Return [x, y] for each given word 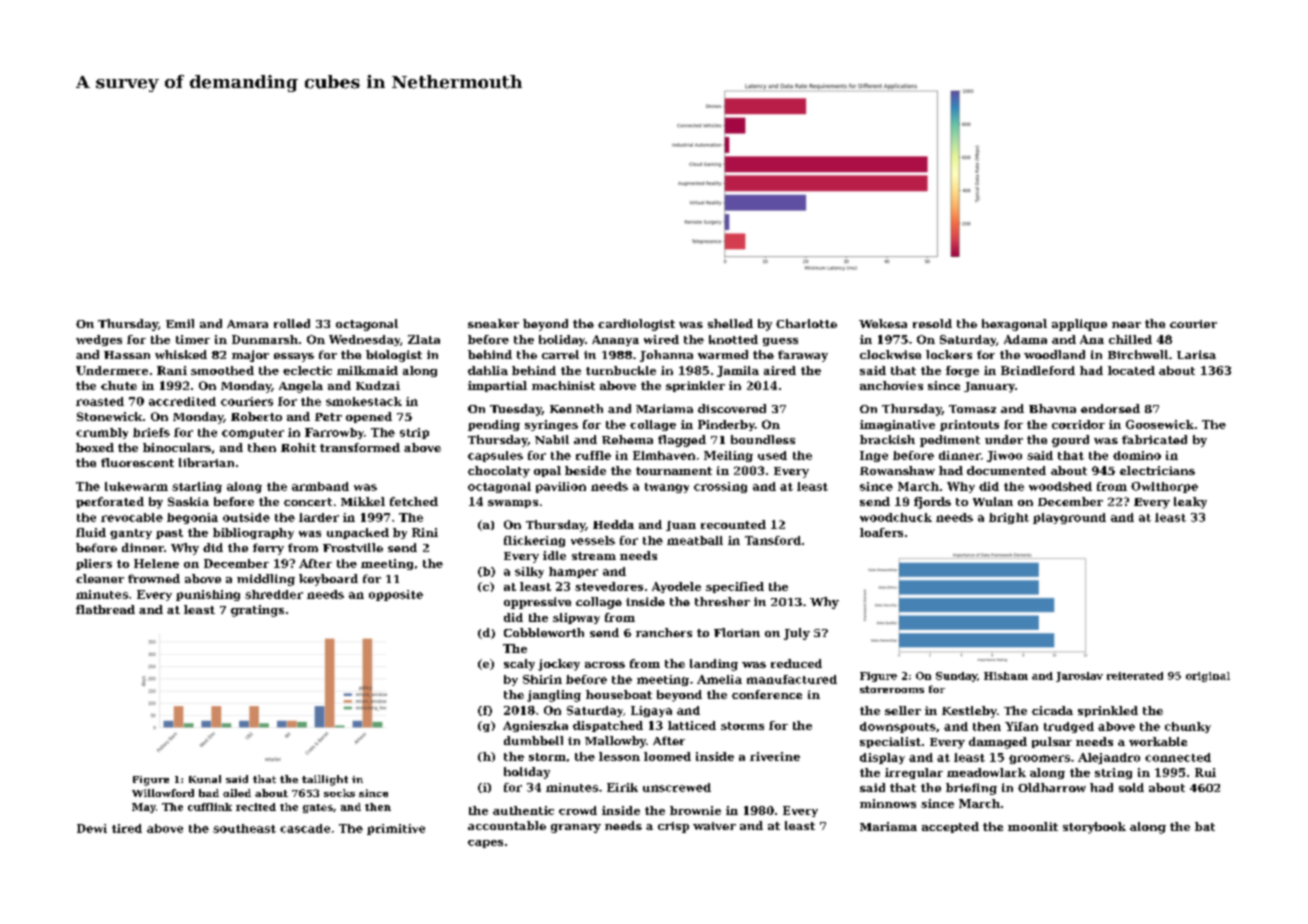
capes [485, 844]
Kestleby [969, 712]
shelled [730, 323]
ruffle [593, 455]
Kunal [205, 779]
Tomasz [972, 409]
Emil [180, 323]
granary [576, 828]
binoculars [177, 447]
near [1126, 325]
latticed [692, 725]
